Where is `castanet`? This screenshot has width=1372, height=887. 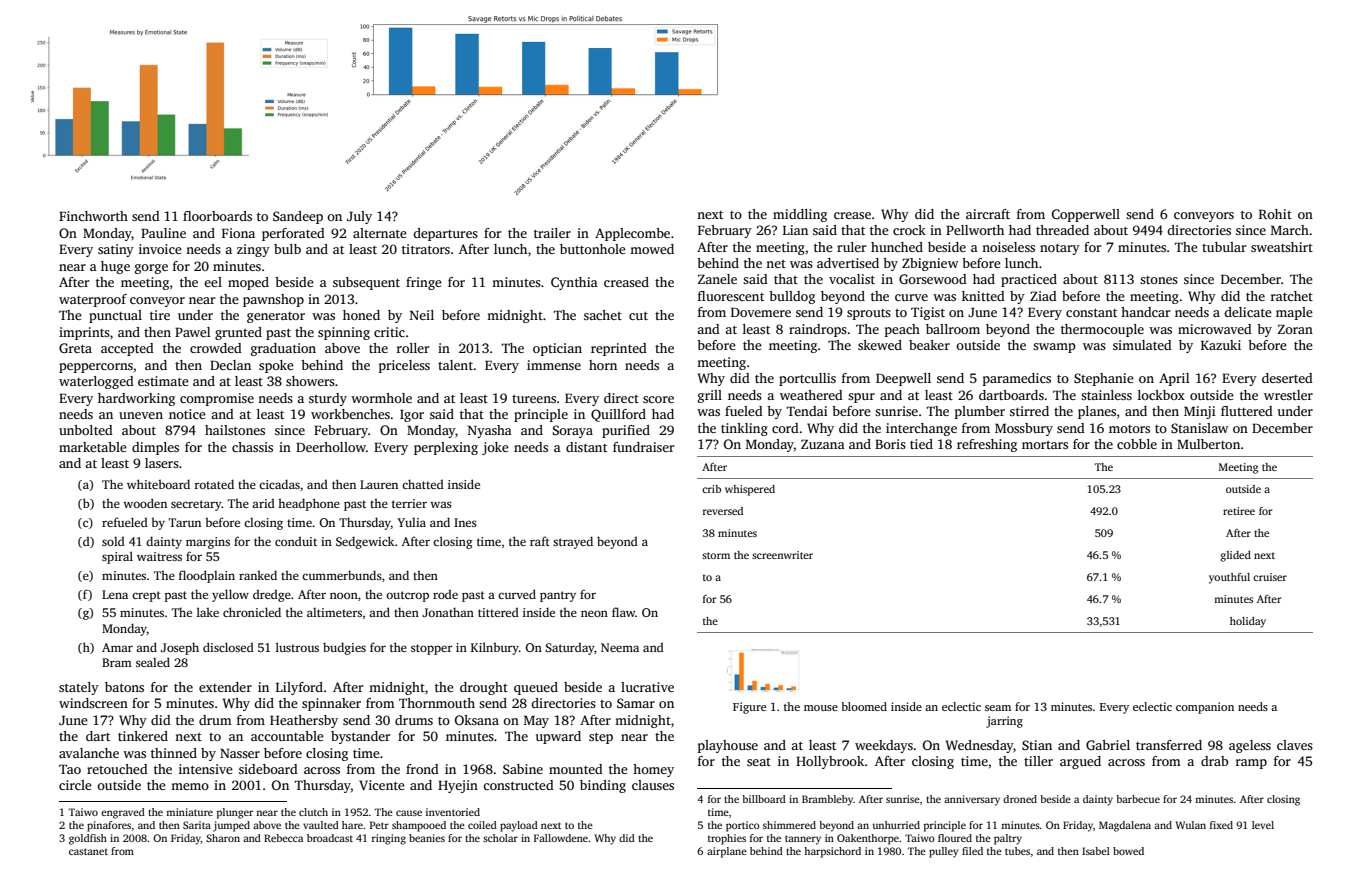
castanet is located at coordinates (88, 851).
